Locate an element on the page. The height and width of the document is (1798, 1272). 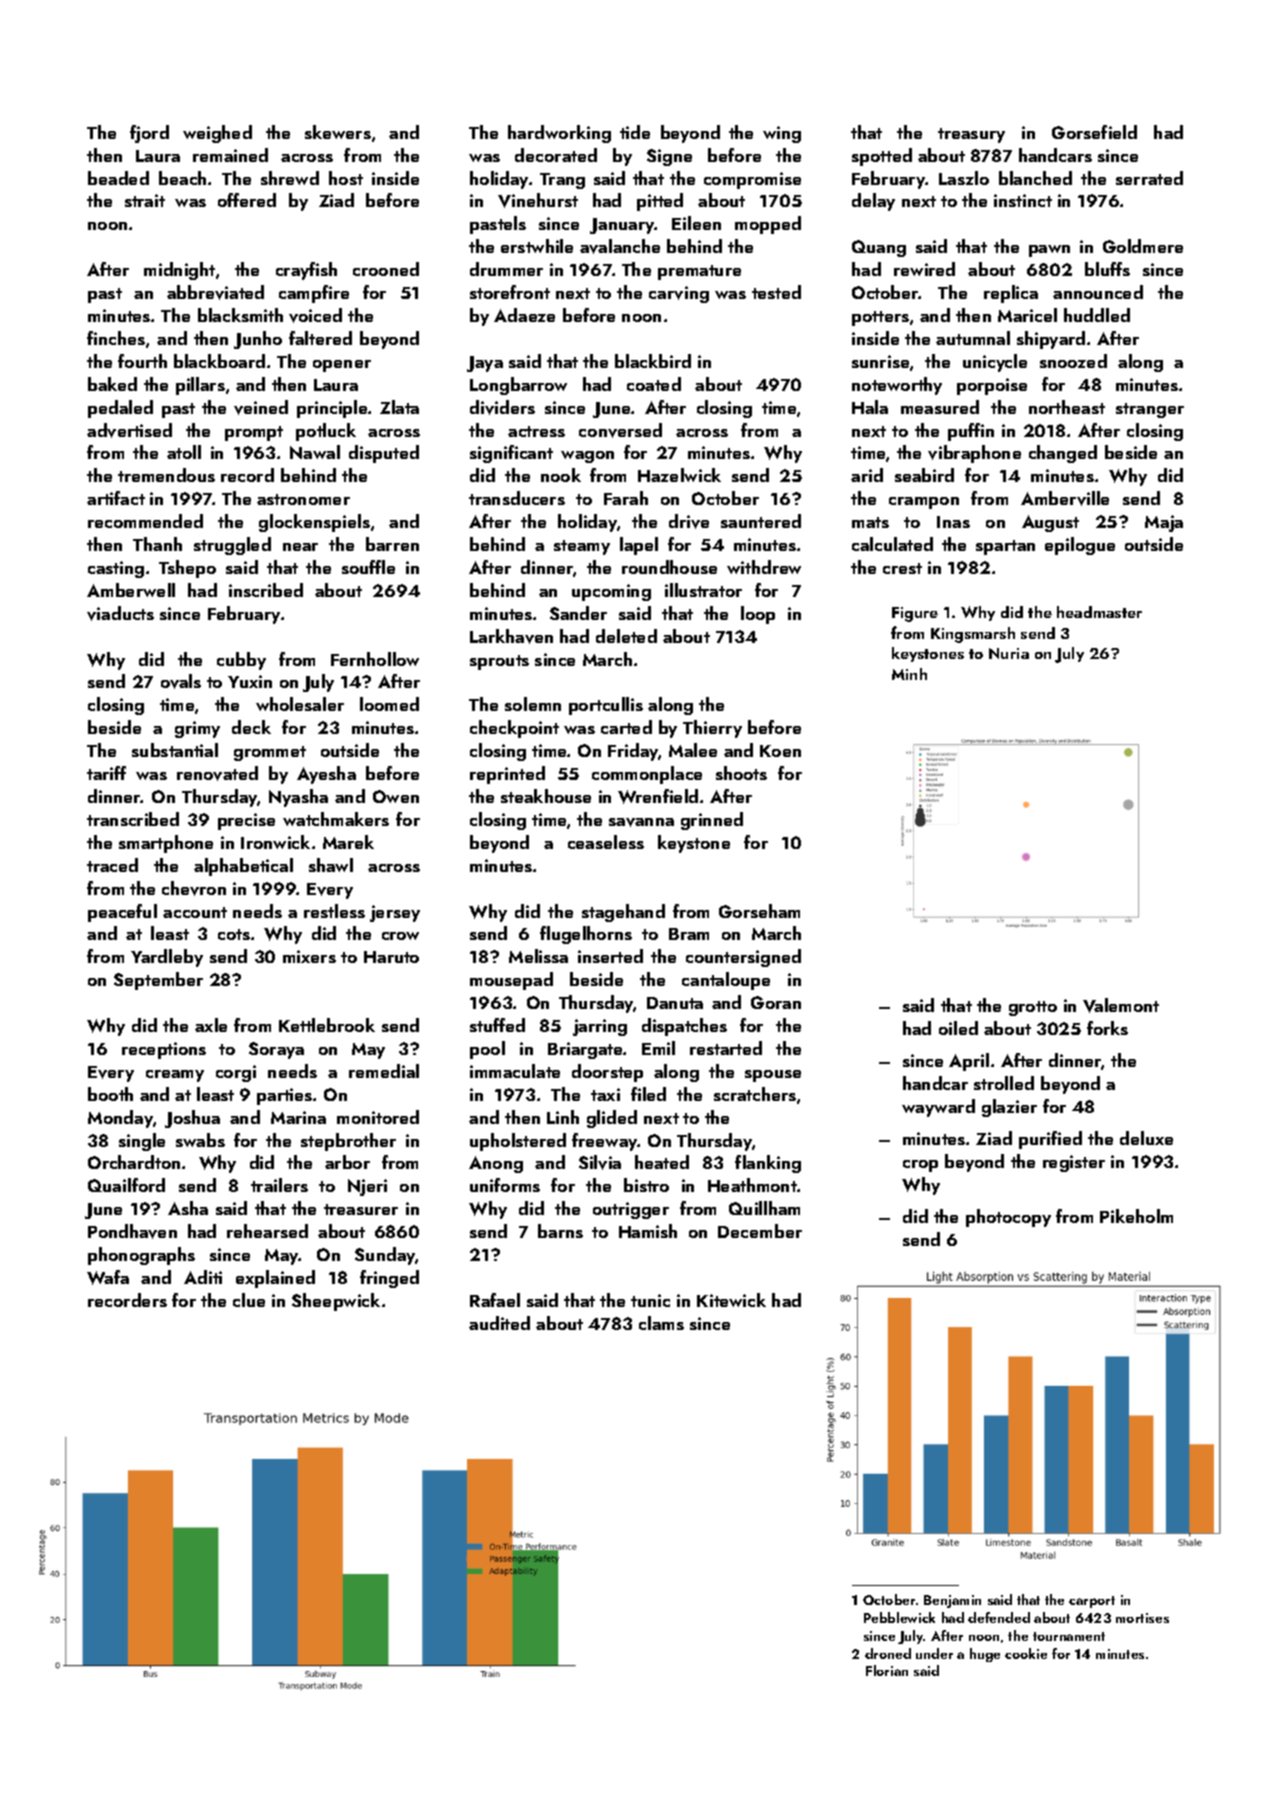
Gorsefield is located at coordinates (1094, 132).
